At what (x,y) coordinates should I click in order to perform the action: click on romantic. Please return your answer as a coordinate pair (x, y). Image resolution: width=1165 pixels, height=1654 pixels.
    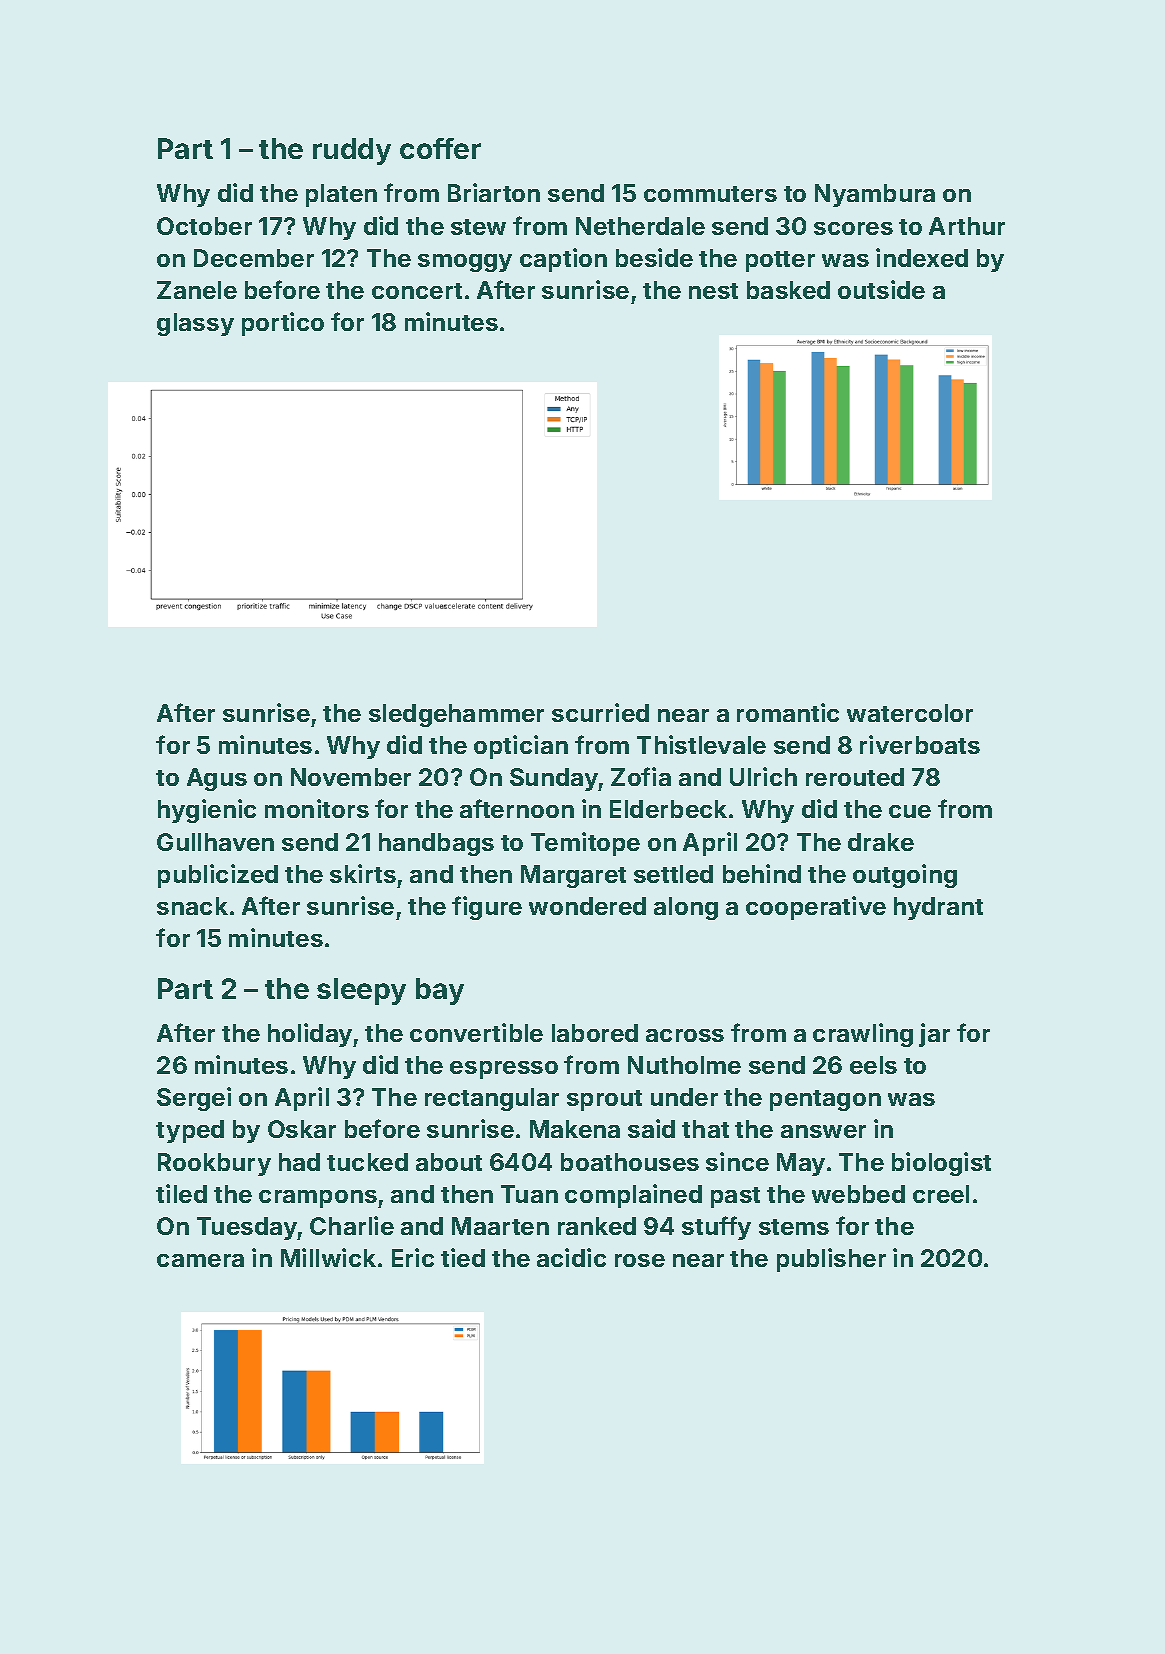
    Looking at the image, I should click on (788, 712).
